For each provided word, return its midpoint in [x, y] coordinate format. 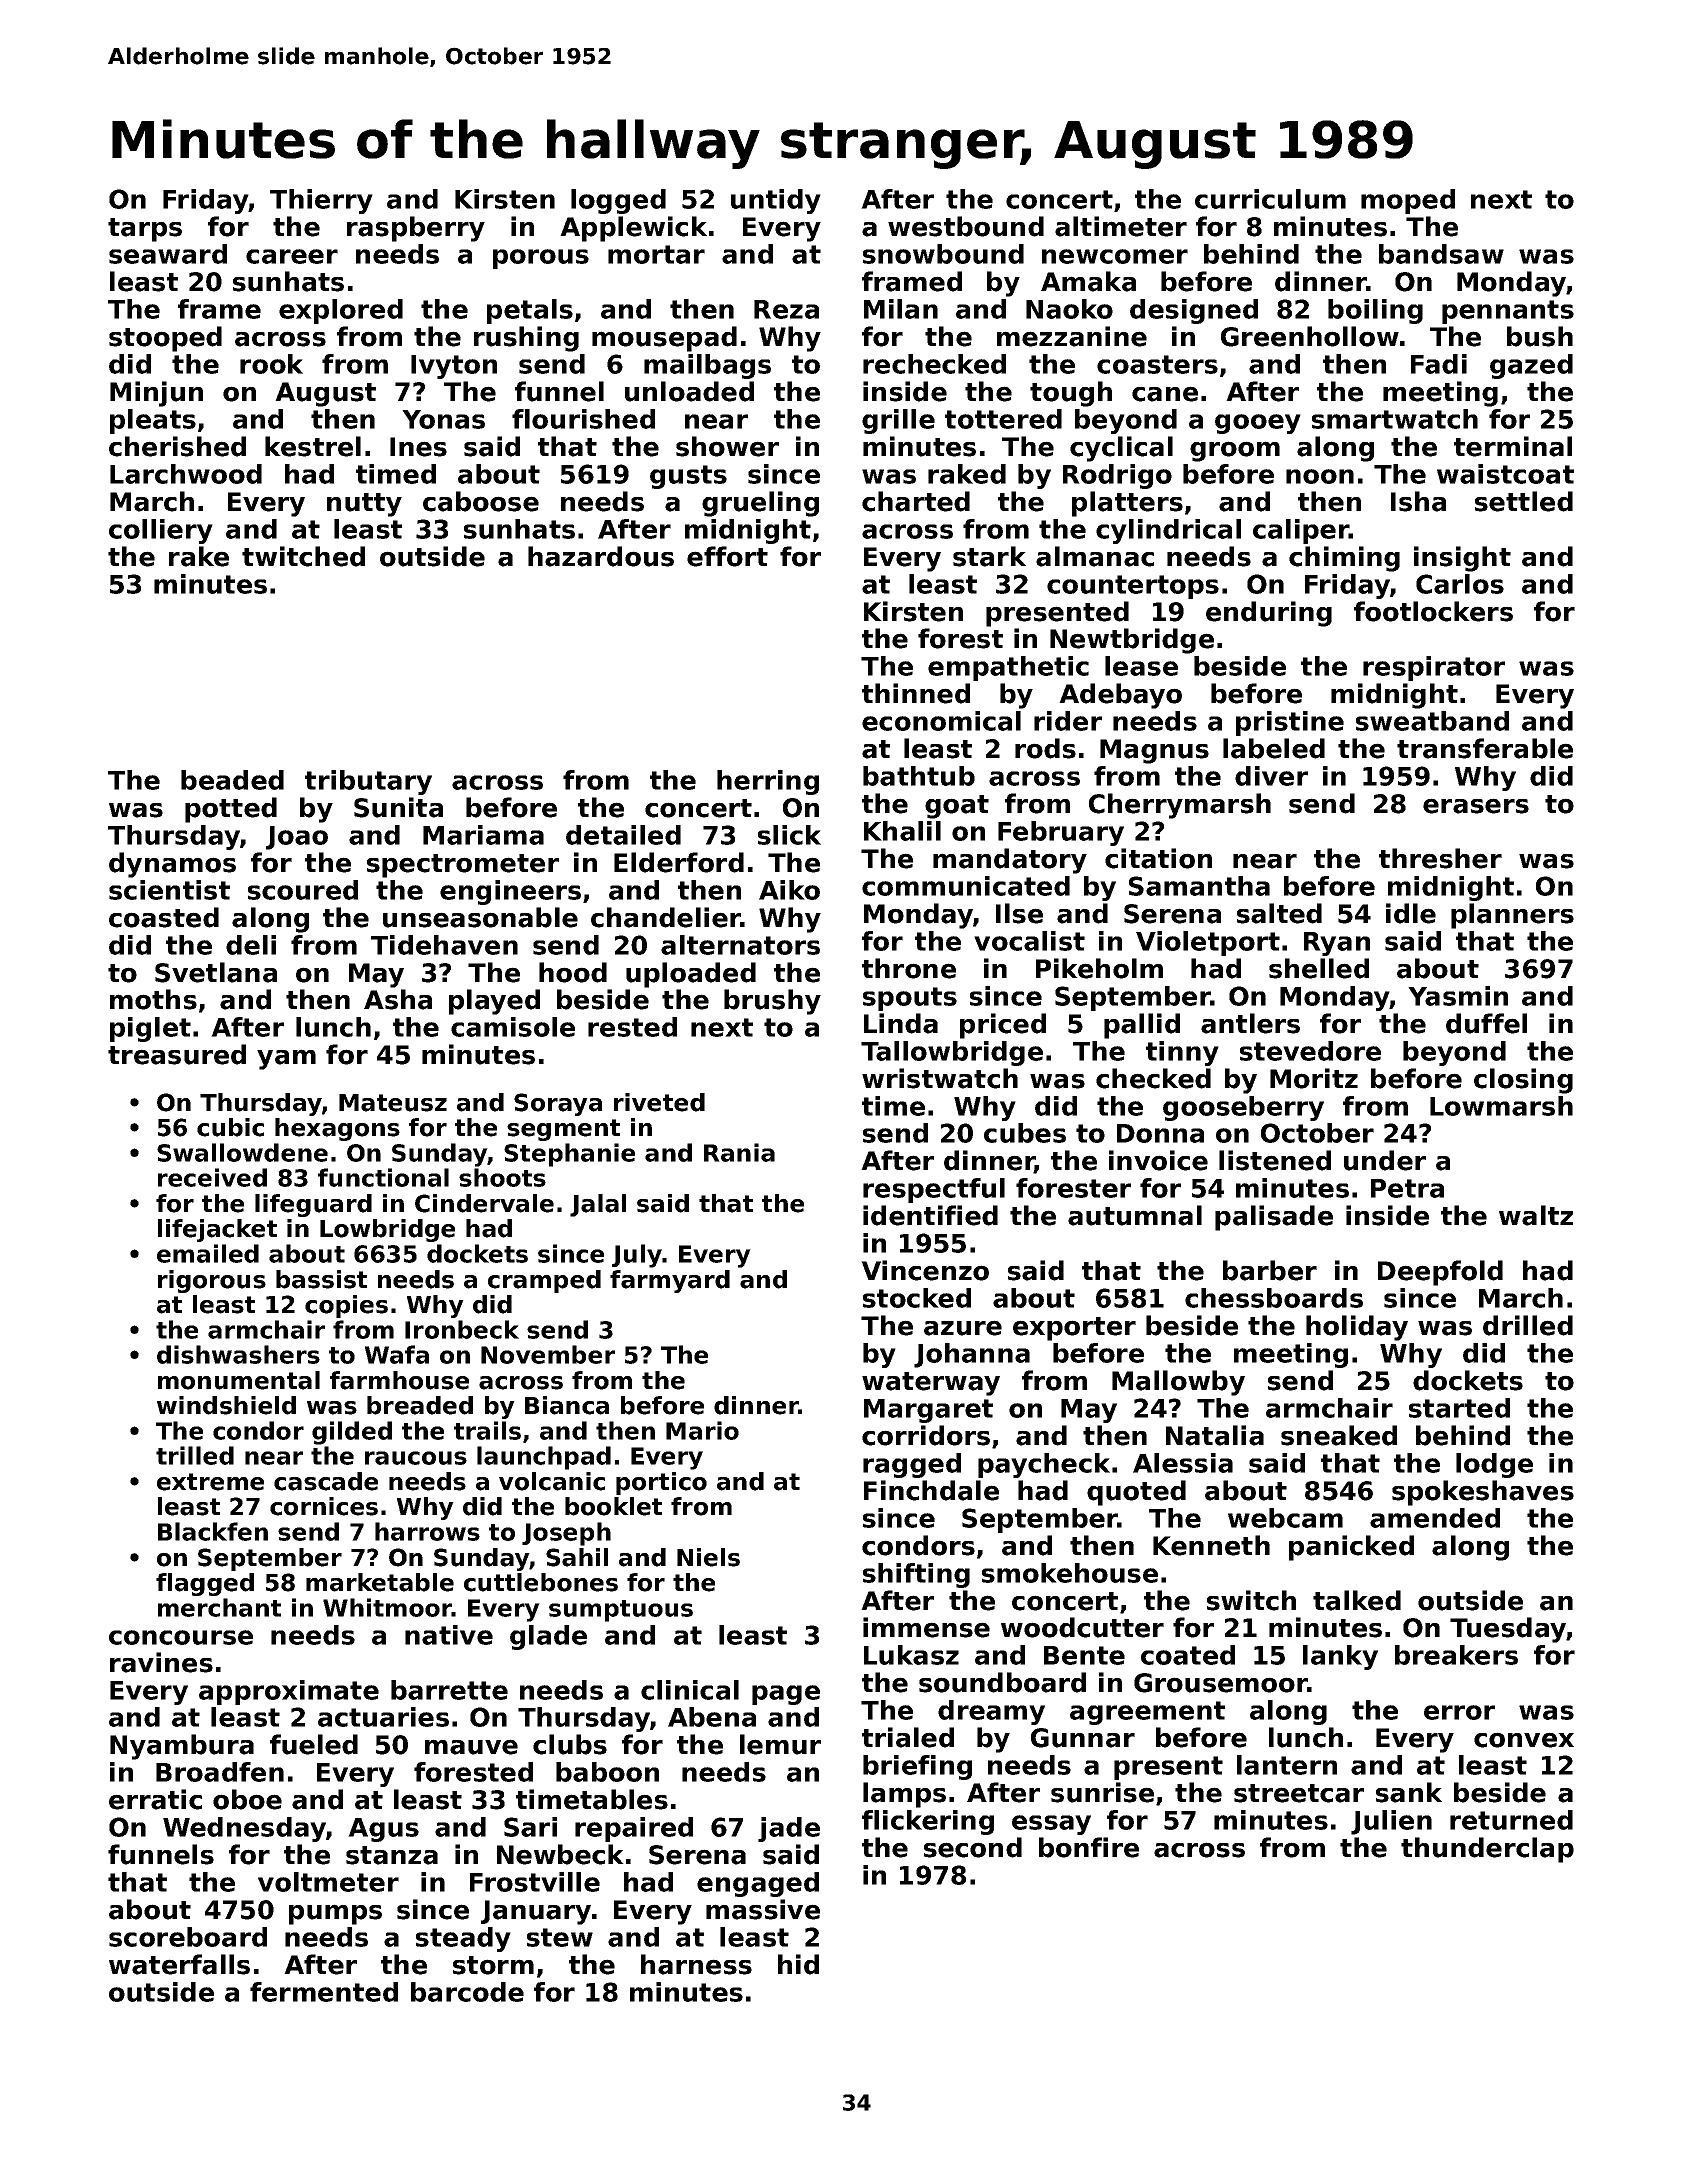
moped [1408, 201]
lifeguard [313, 1205]
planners [1512, 916]
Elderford [679, 862]
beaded [232, 780]
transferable [1485, 748]
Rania [739, 1152]
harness [696, 1964]
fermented [324, 1992]
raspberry [416, 229]
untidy [776, 201]
